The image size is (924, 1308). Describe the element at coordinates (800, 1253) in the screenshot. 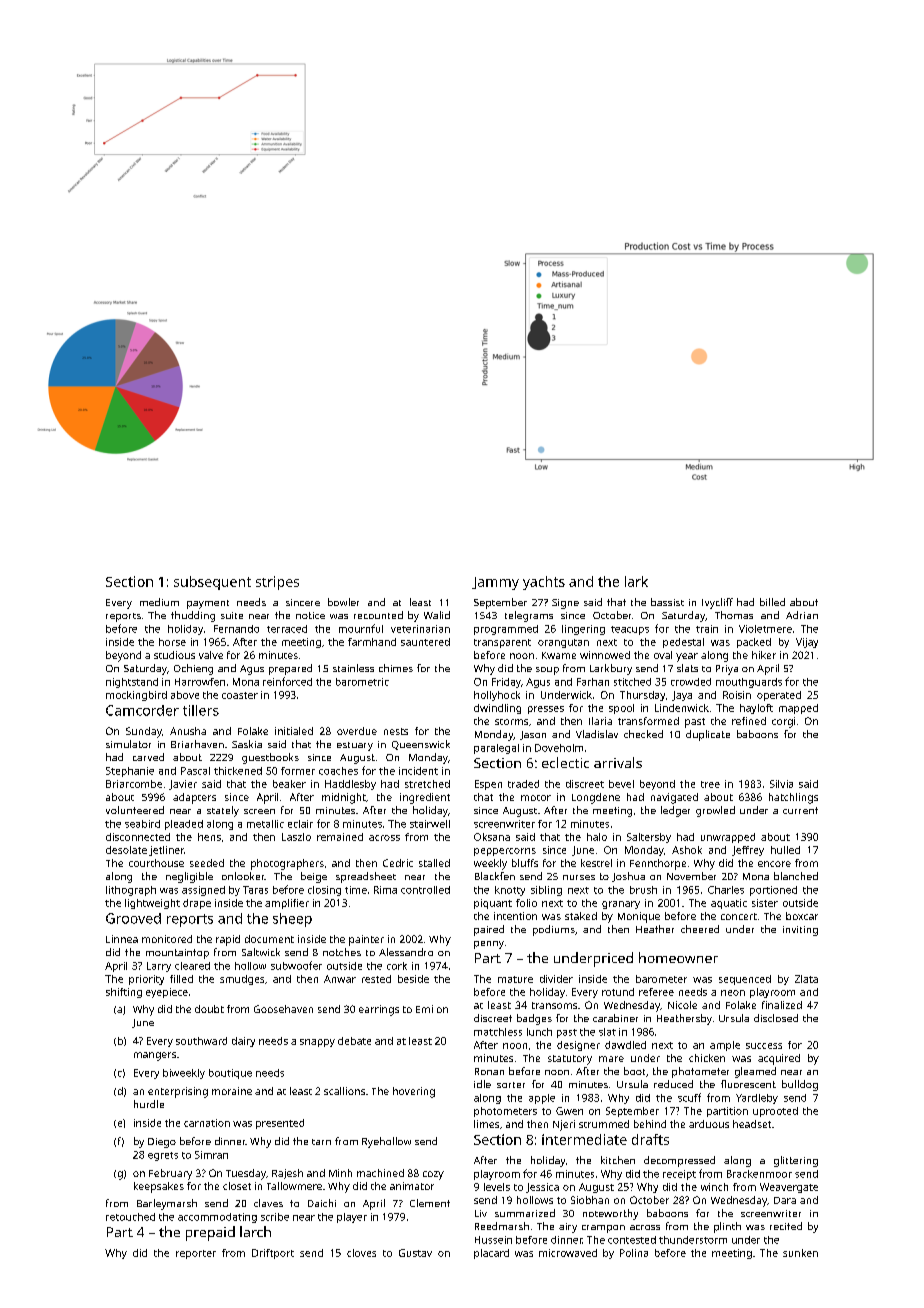

I see `sunken` at that location.
